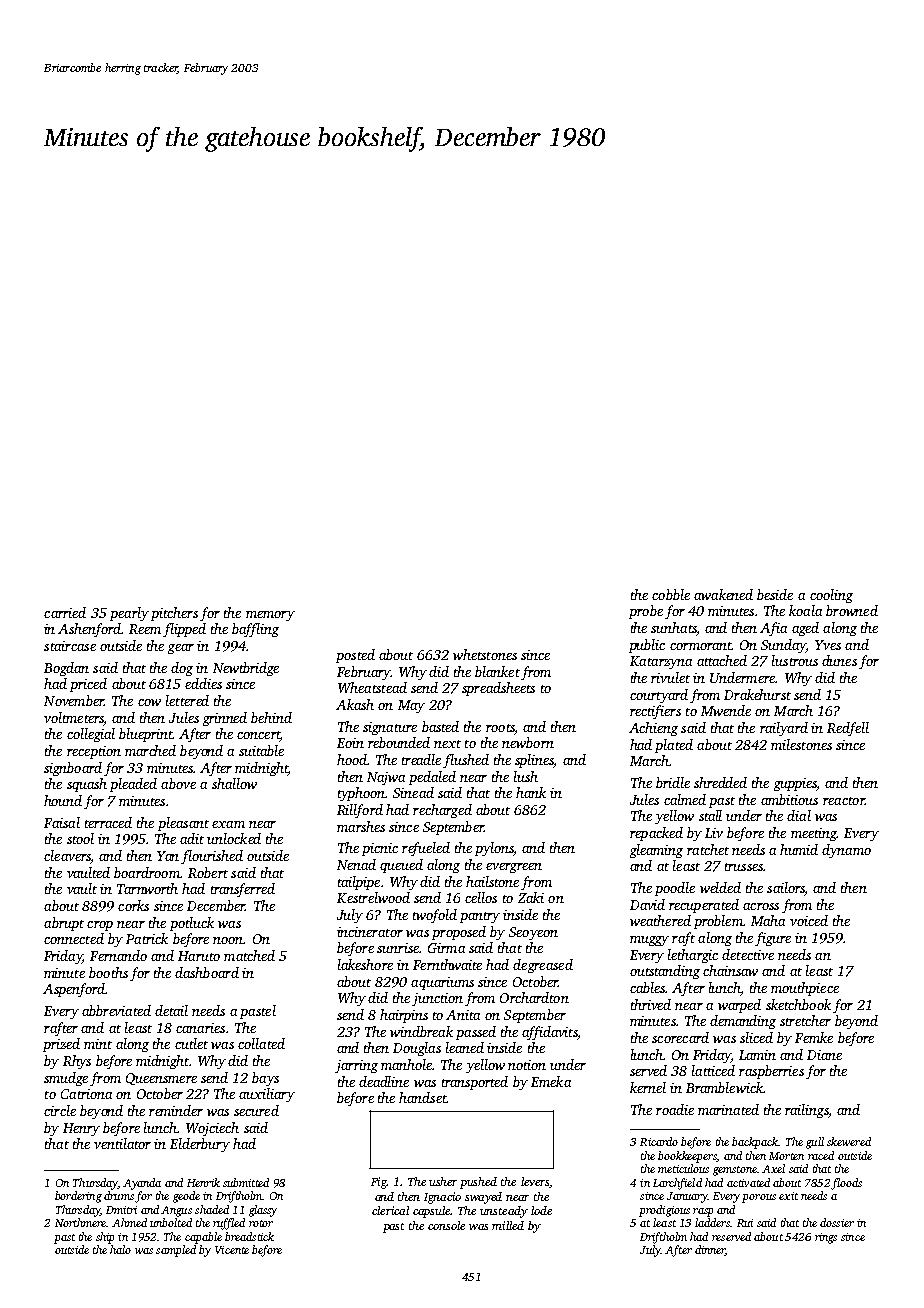  What do you see at coordinates (826, 1238) in the screenshot?
I see `rings` at bounding box center [826, 1238].
